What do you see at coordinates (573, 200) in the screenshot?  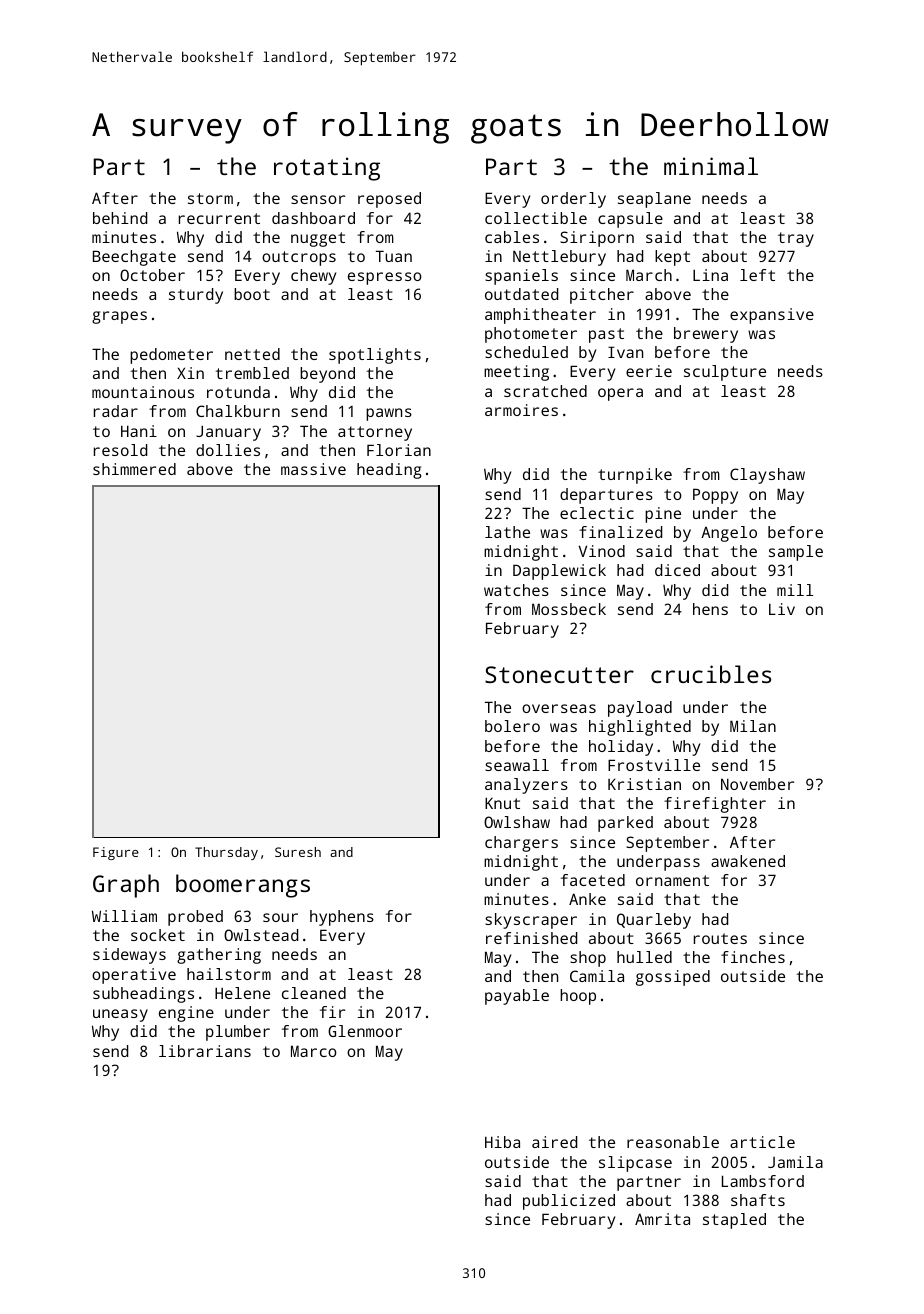 I see `orderly` at bounding box center [573, 200].
